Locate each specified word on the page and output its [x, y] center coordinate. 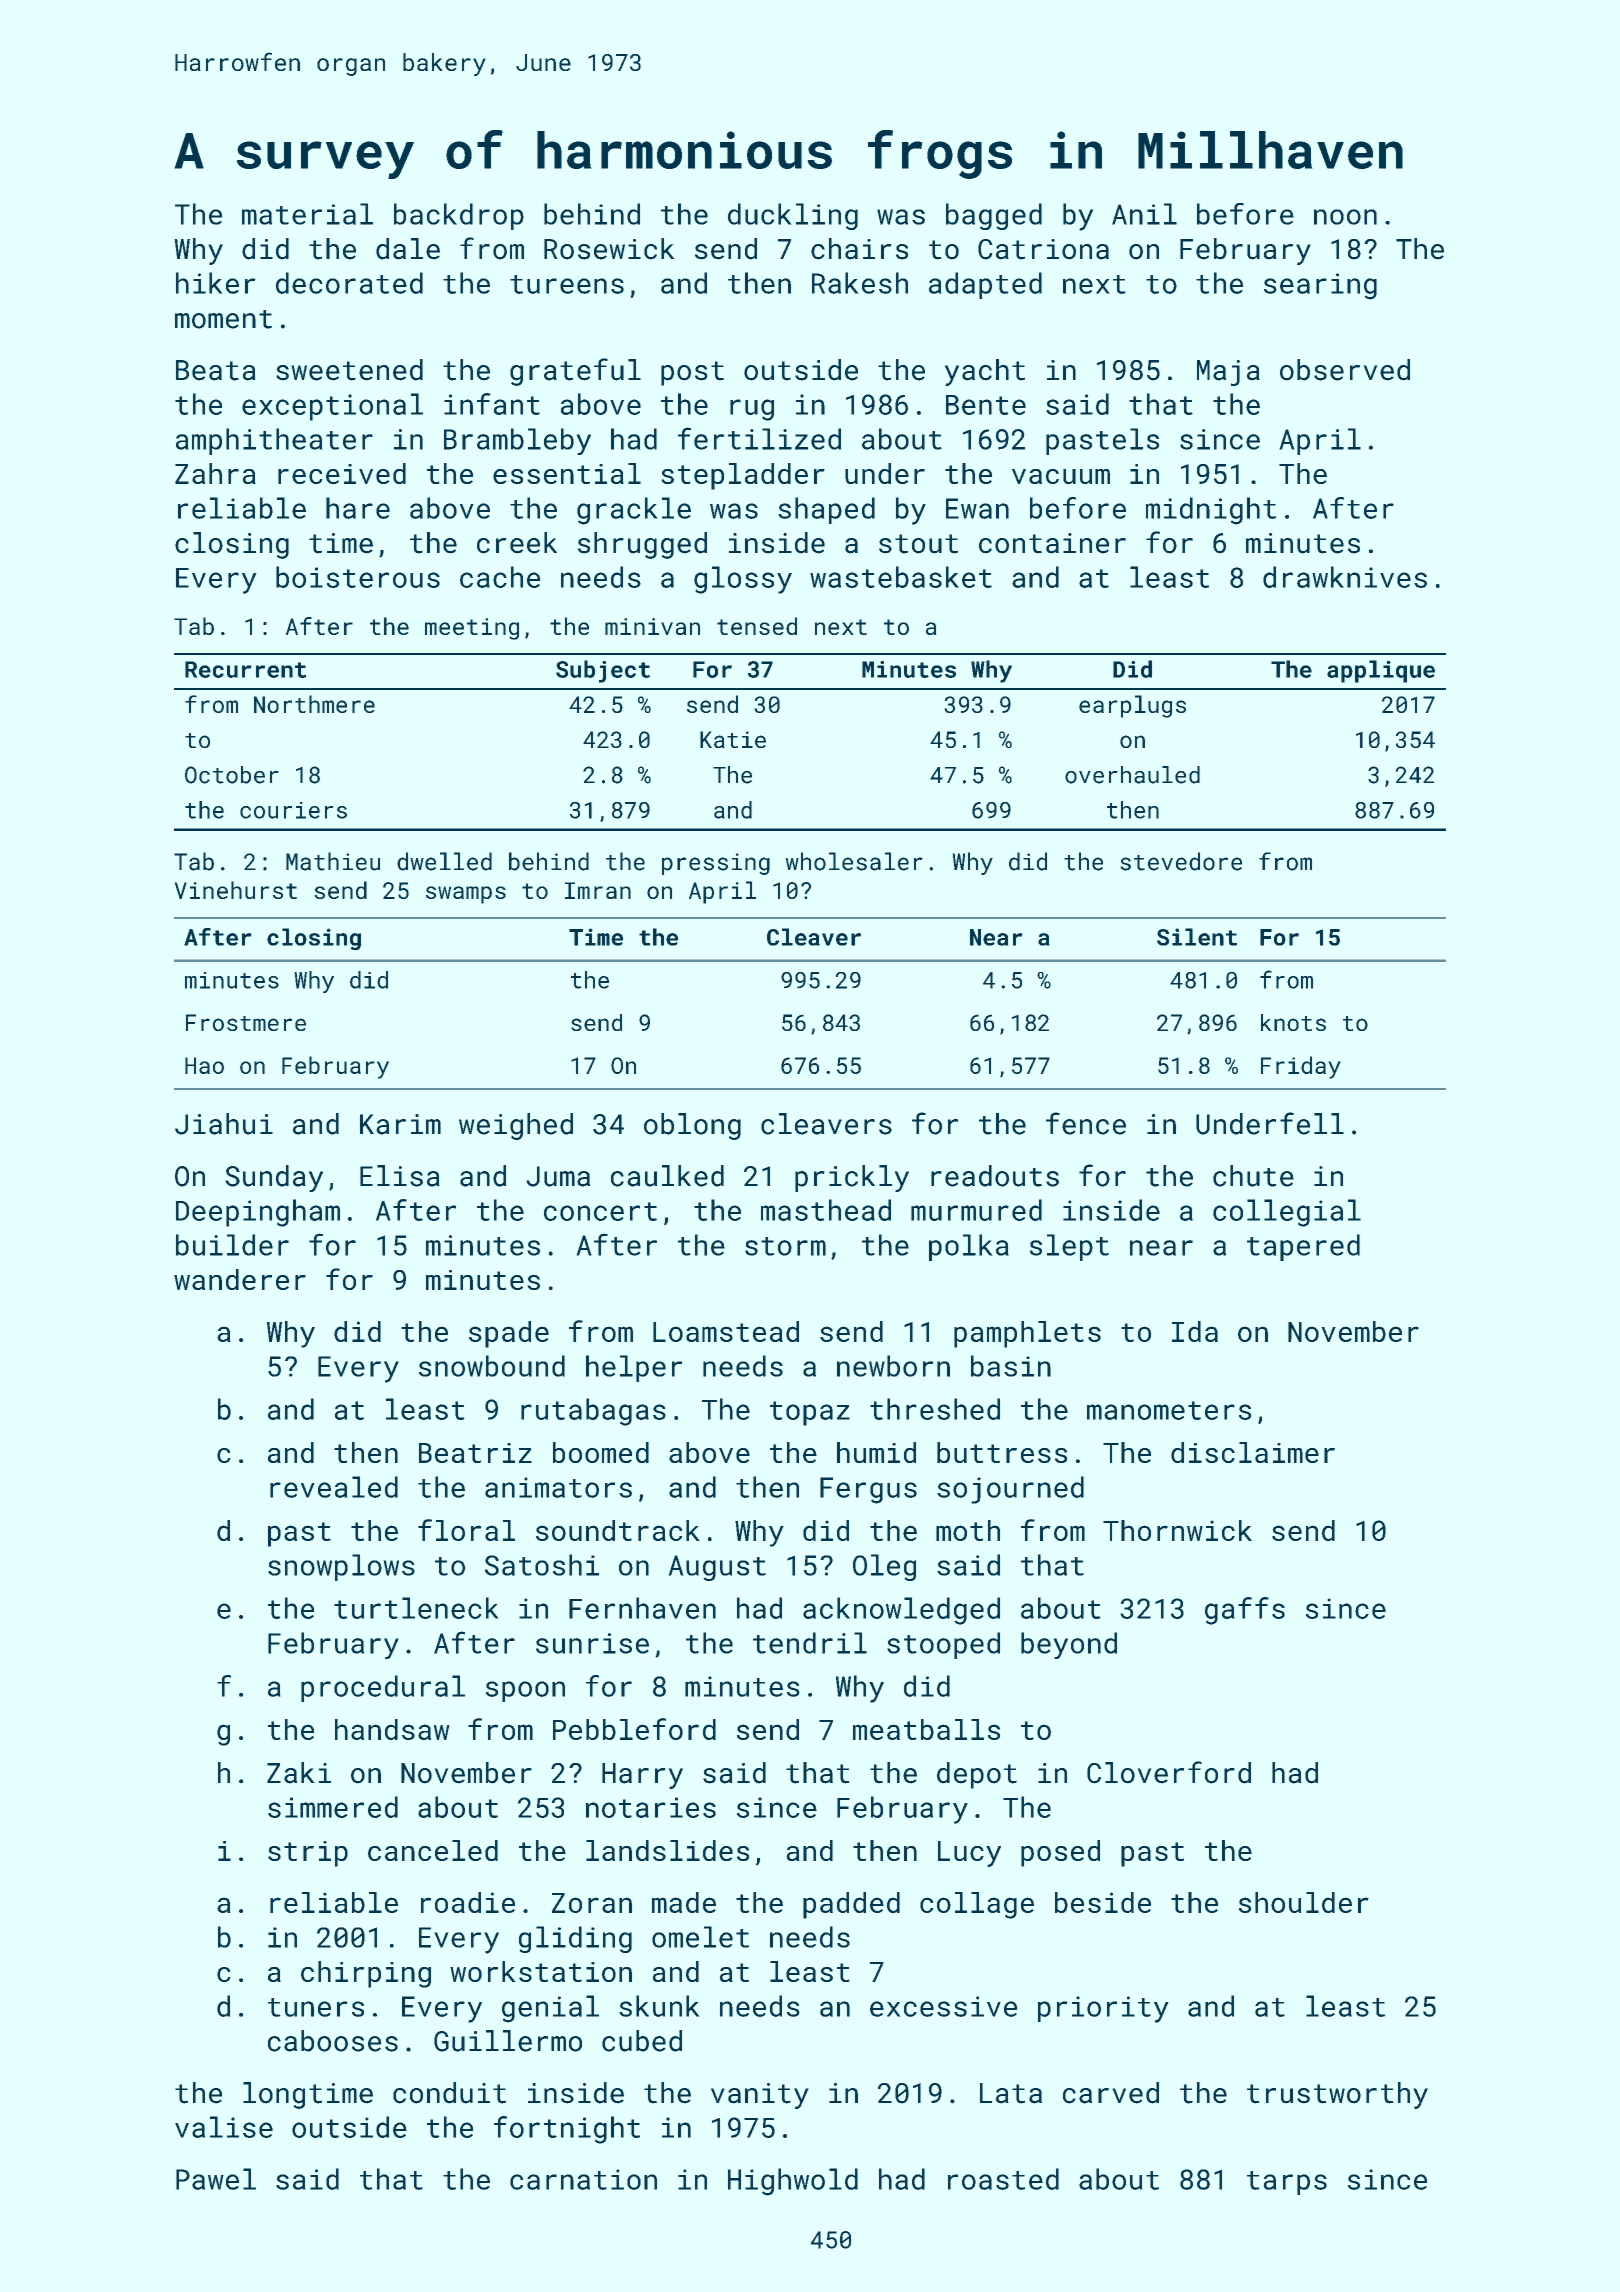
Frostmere [246, 1022]
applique [1381, 671]
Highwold [793, 2182]
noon [1345, 217]
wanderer [240, 1279]
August [717, 1568]
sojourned [1010, 1490]
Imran [598, 890]
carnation [583, 2179]
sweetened [349, 370]
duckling [793, 216]
